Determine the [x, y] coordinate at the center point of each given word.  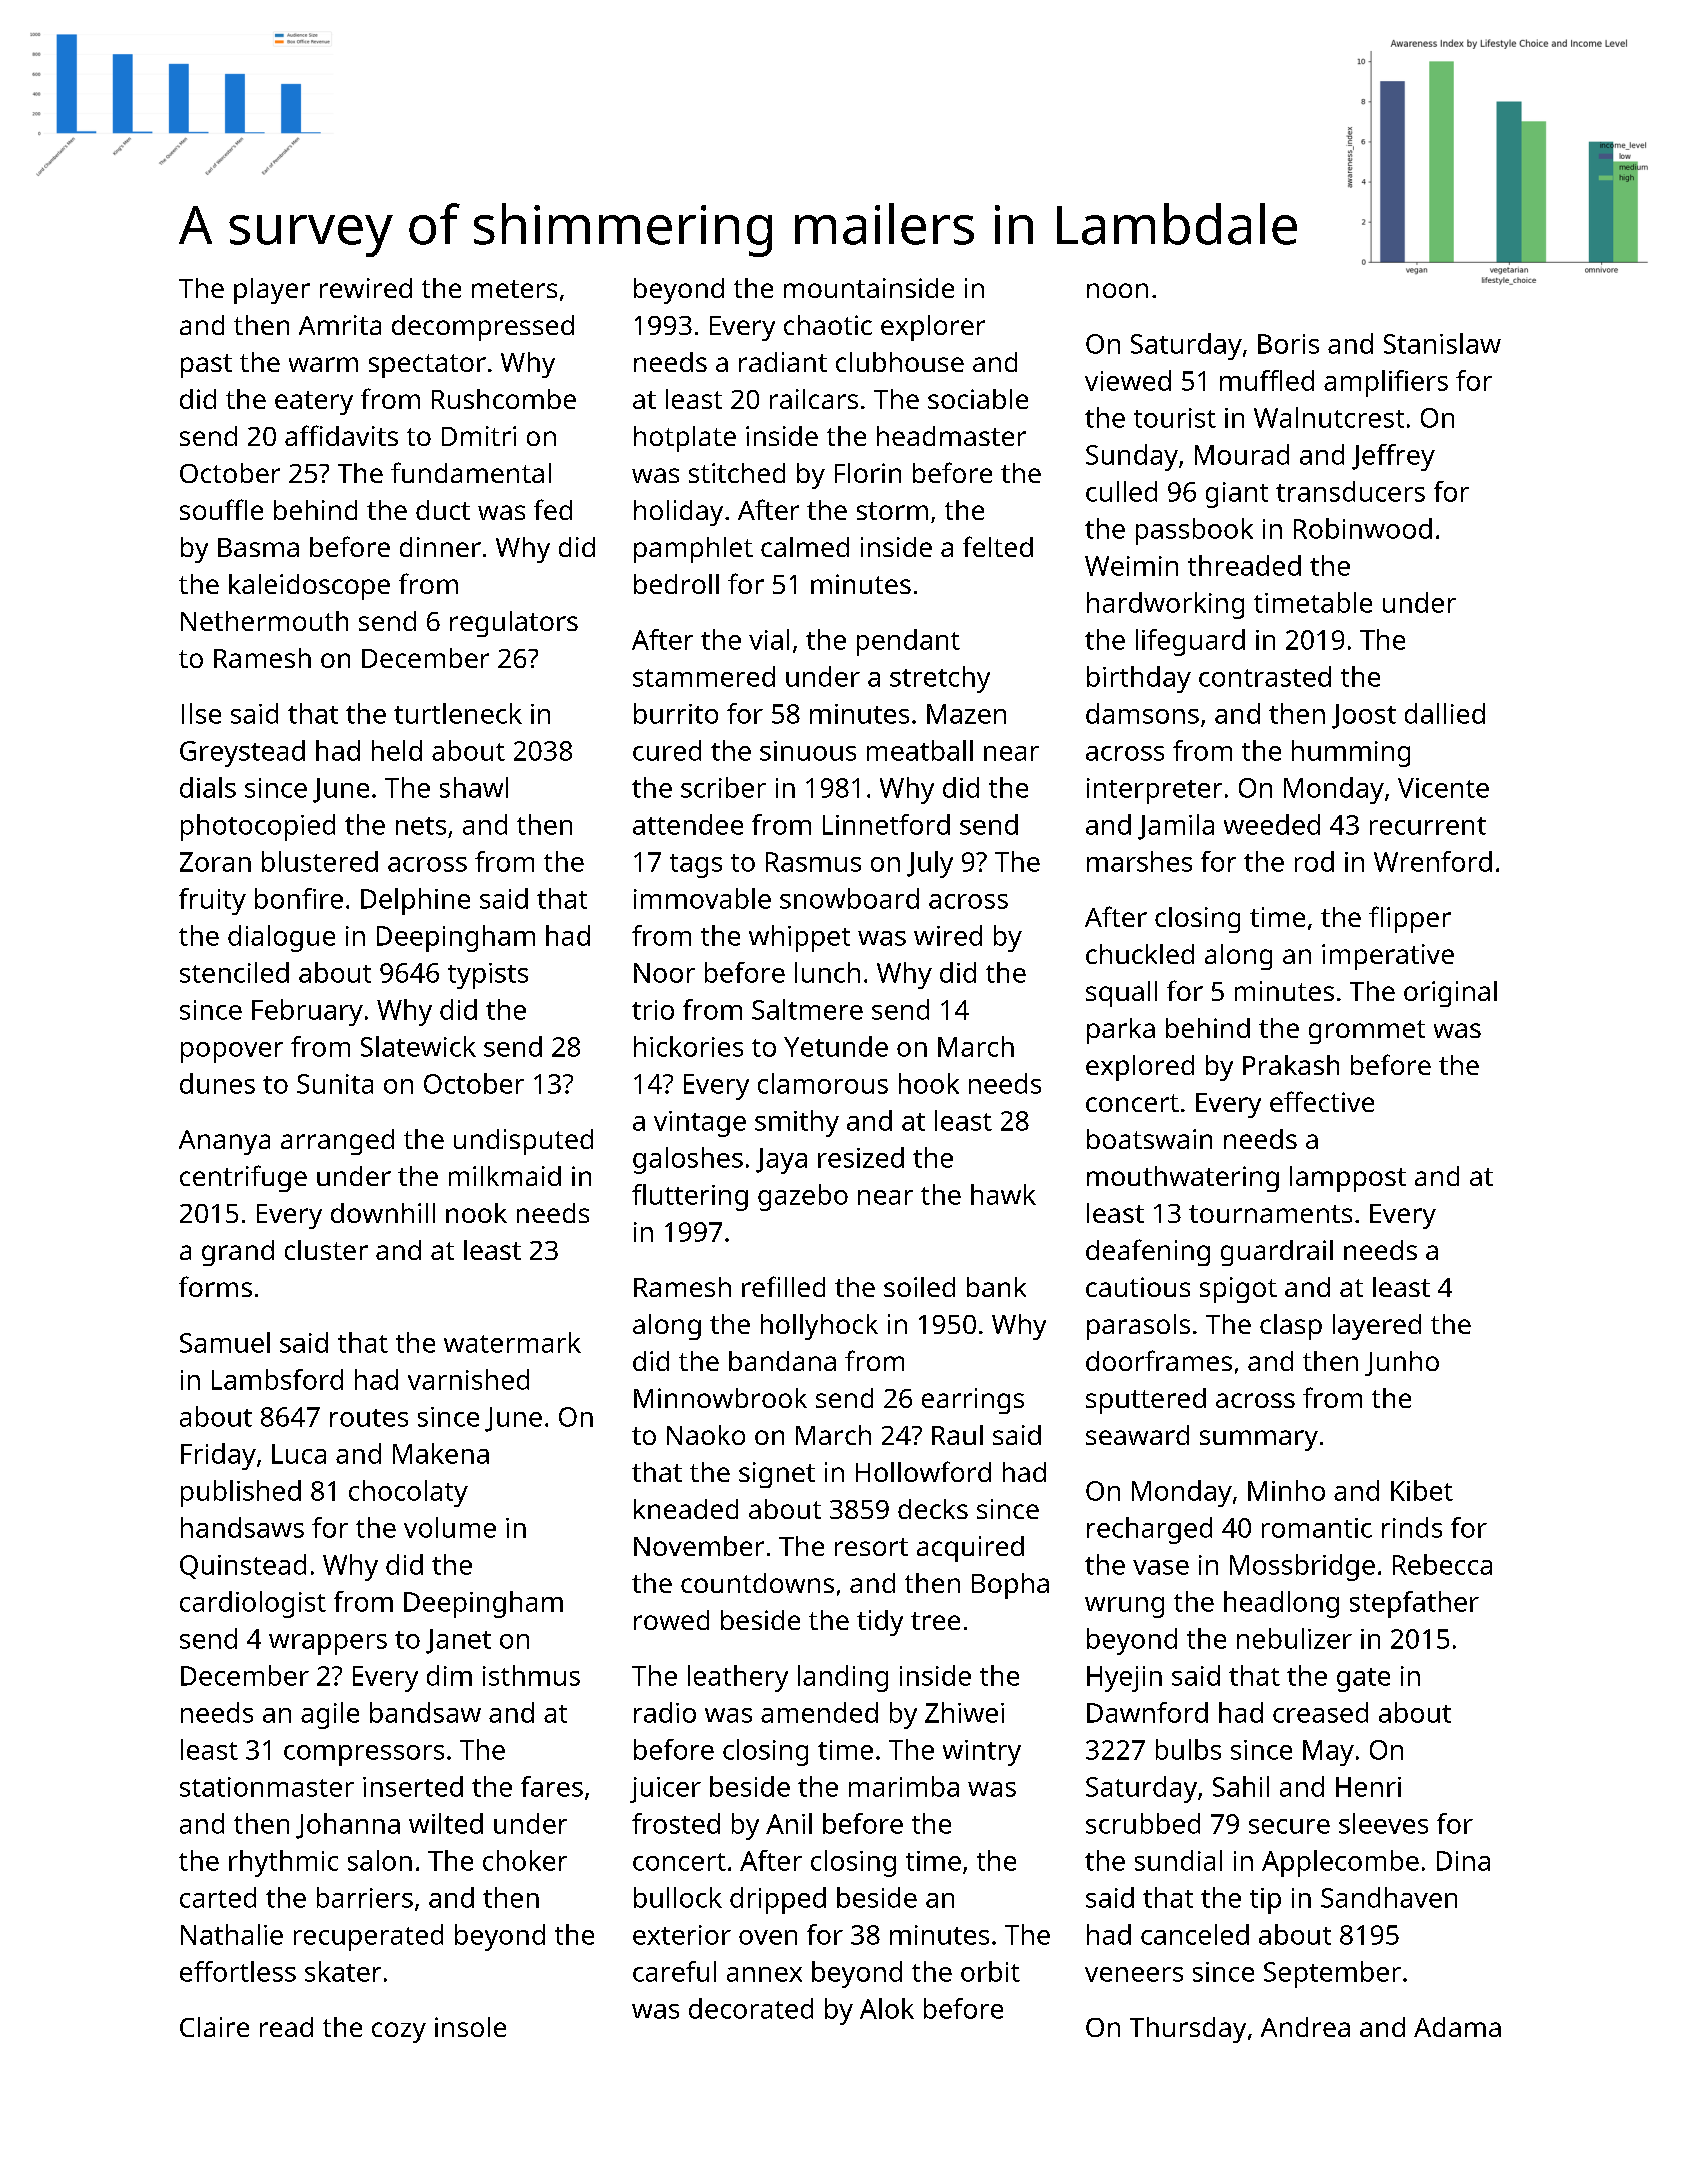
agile [330, 1715]
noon [1117, 290]
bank [996, 1287]
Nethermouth [264, 621]
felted [998, 546]
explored [1140, 1068]
